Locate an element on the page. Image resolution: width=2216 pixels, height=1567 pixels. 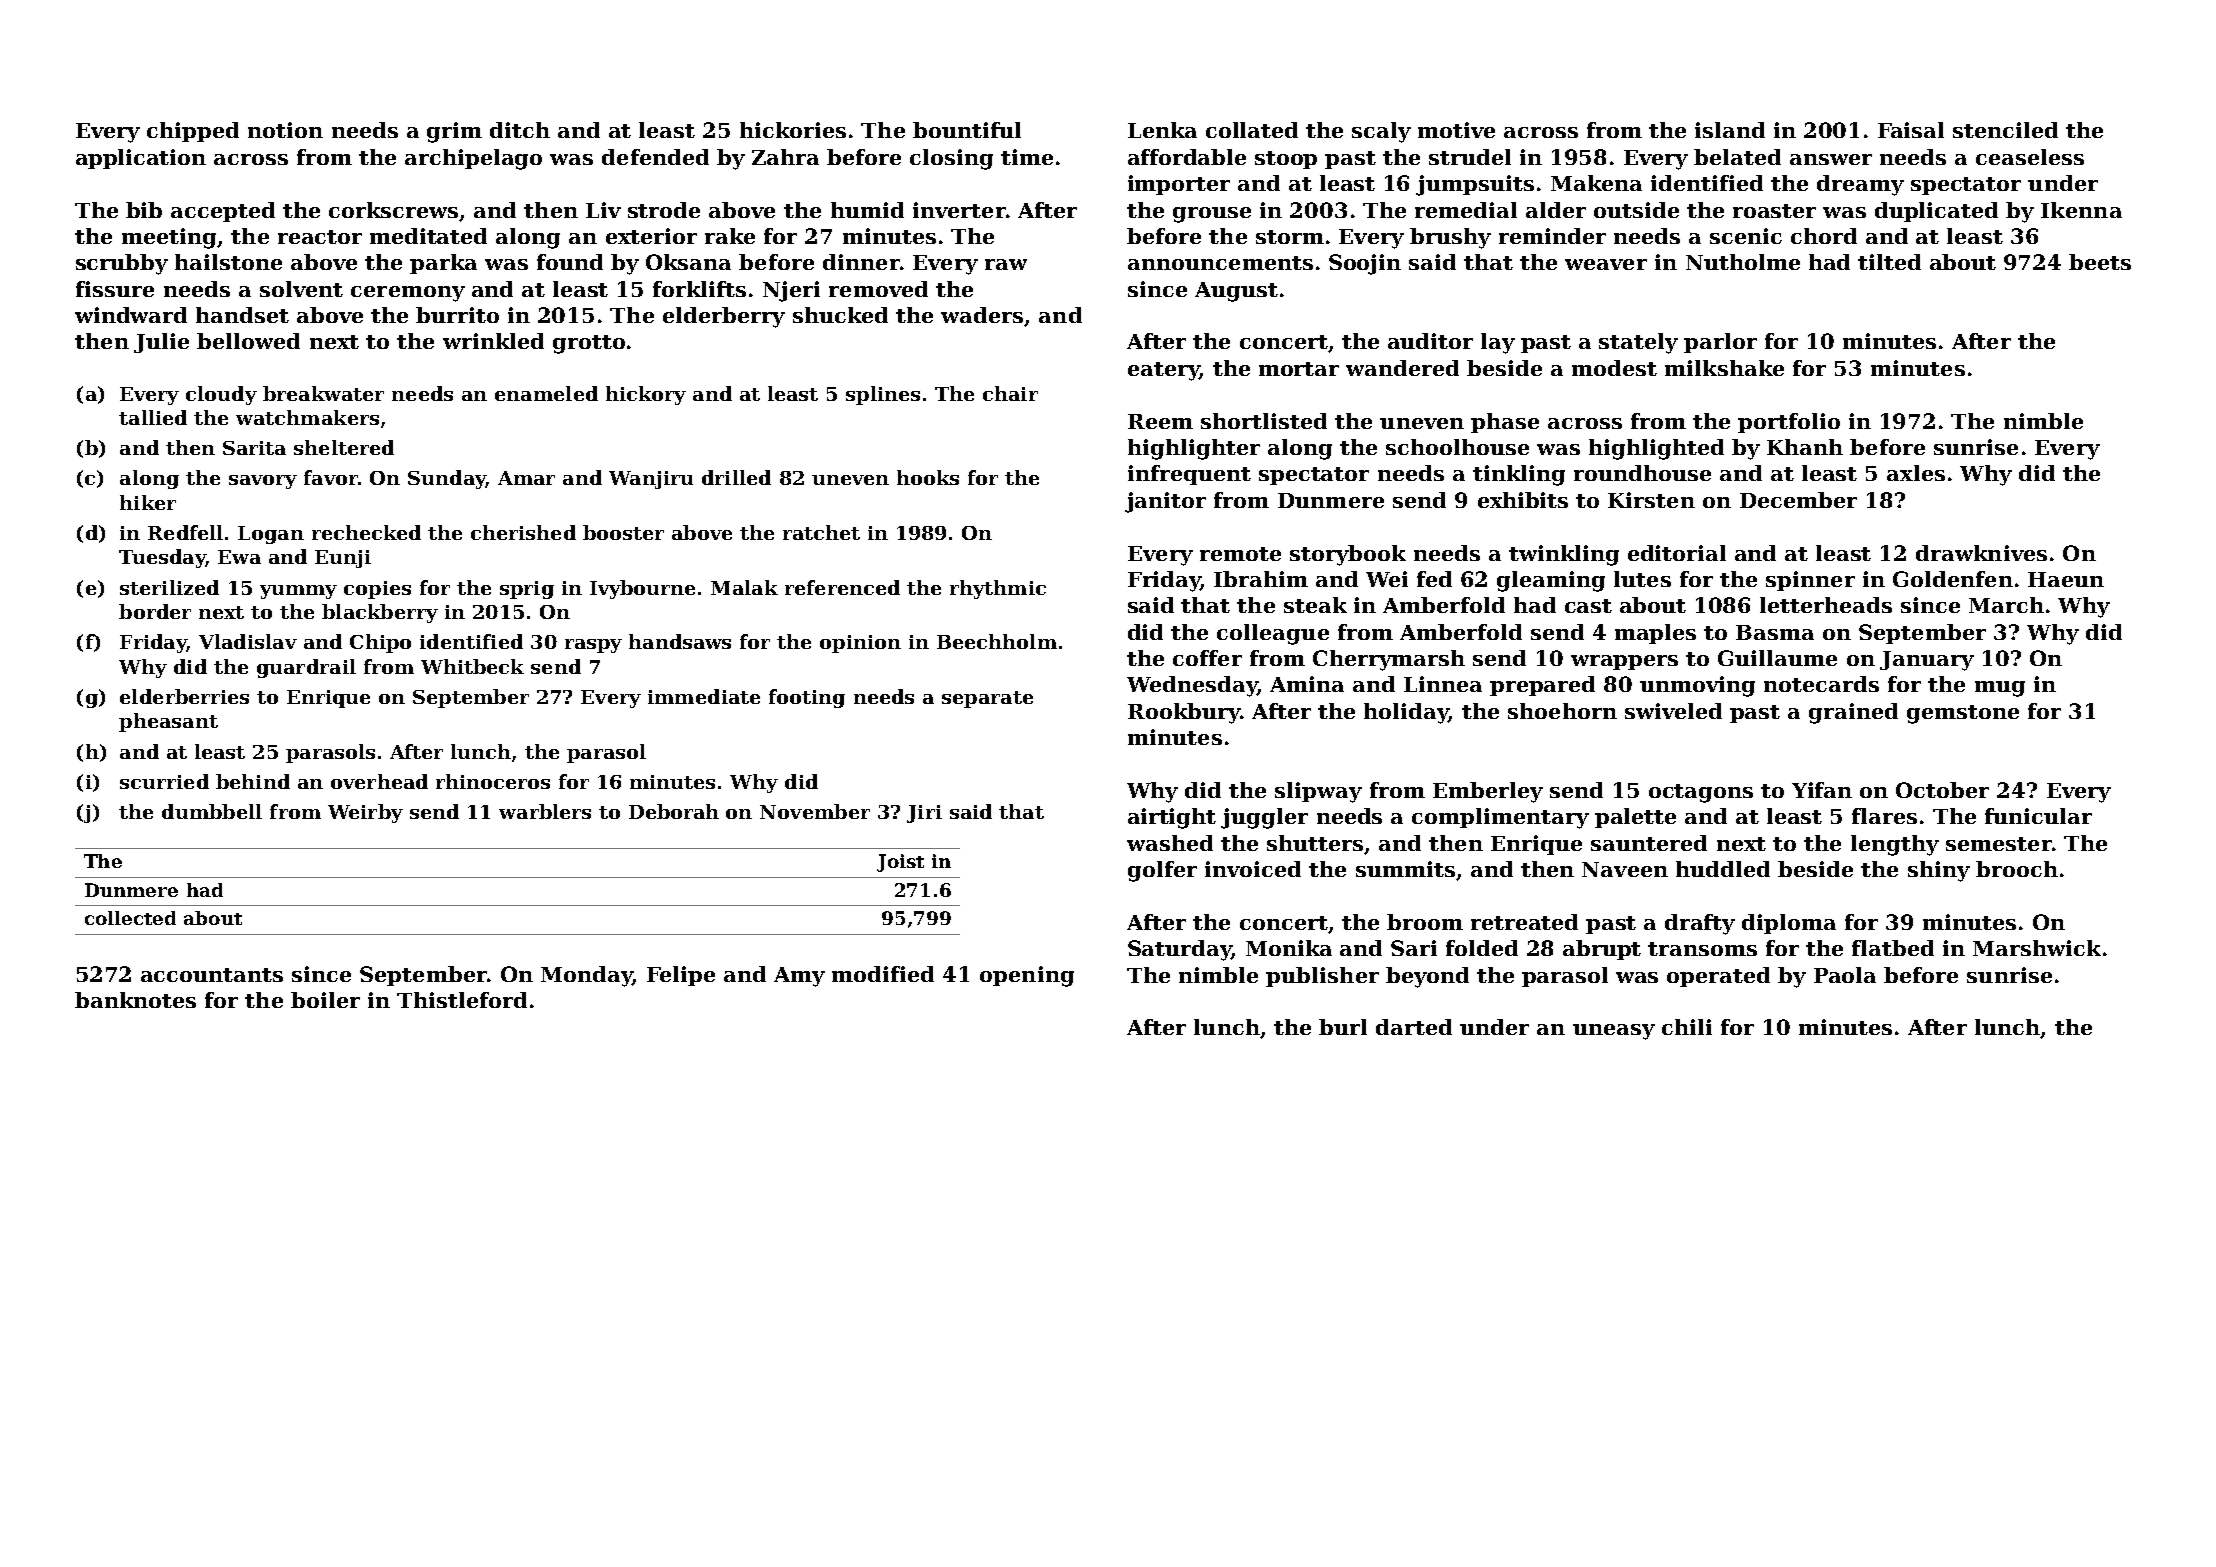
announcements is located at coordinates (1220, 263).
